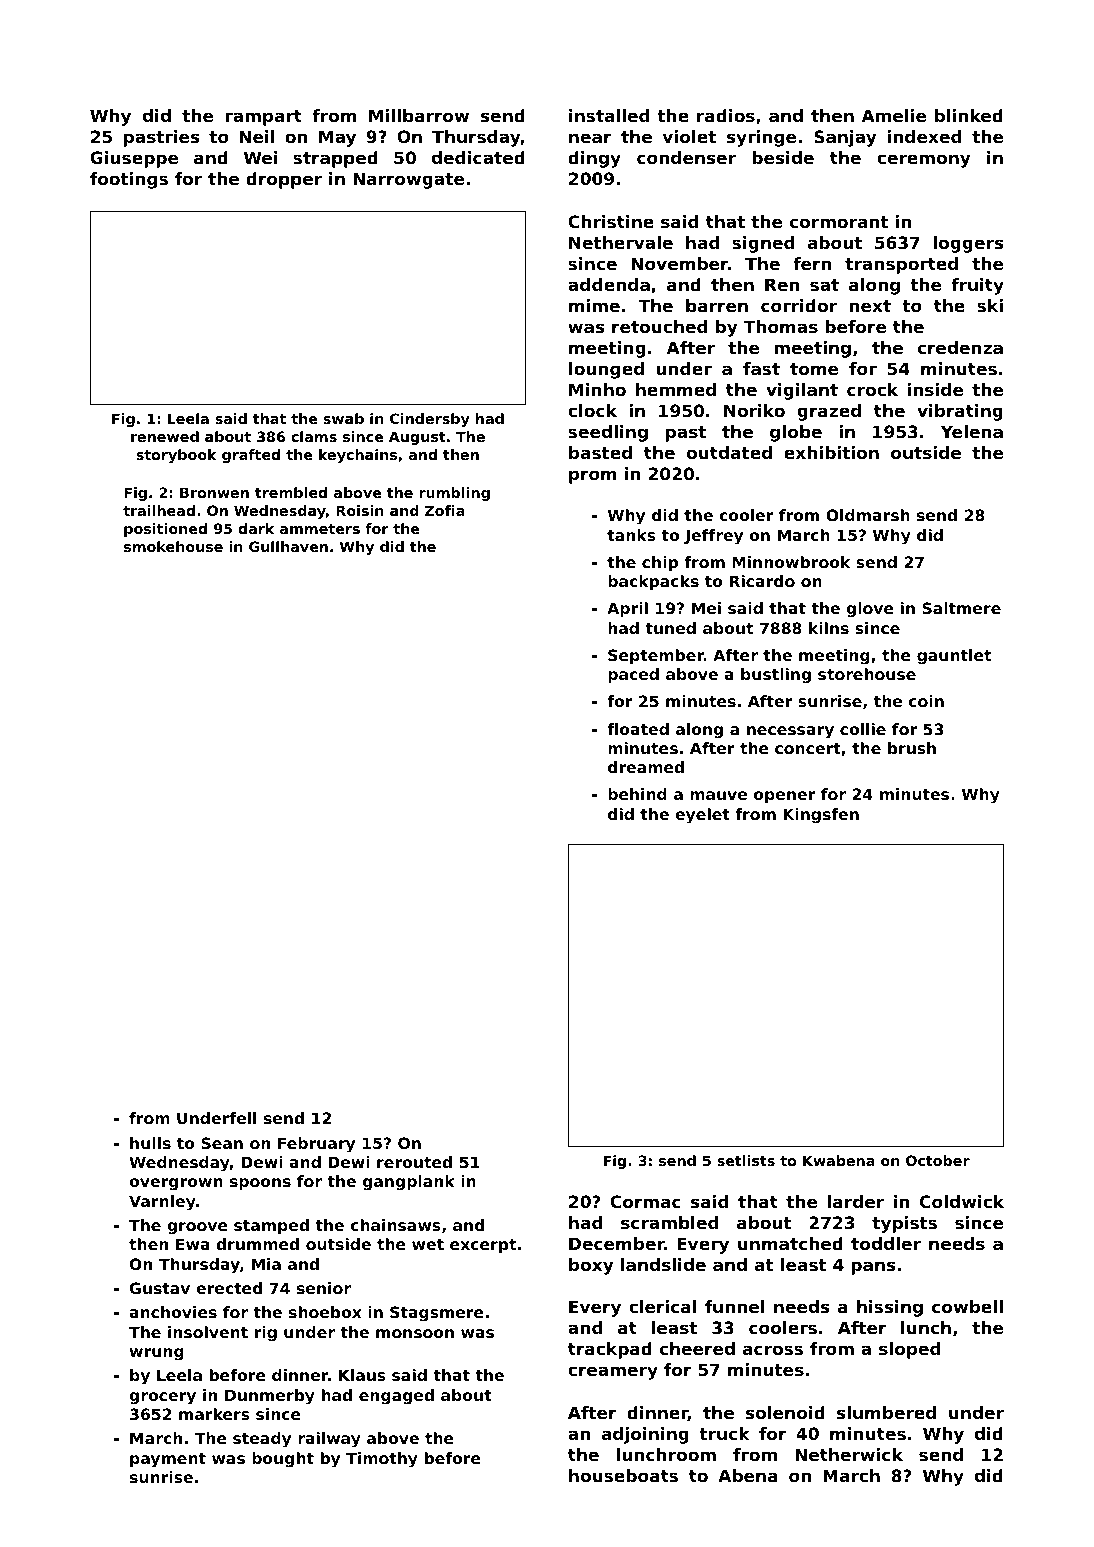 The height and width of the page is (1547, 1094). I want to click on behind, so click(637, 794).
